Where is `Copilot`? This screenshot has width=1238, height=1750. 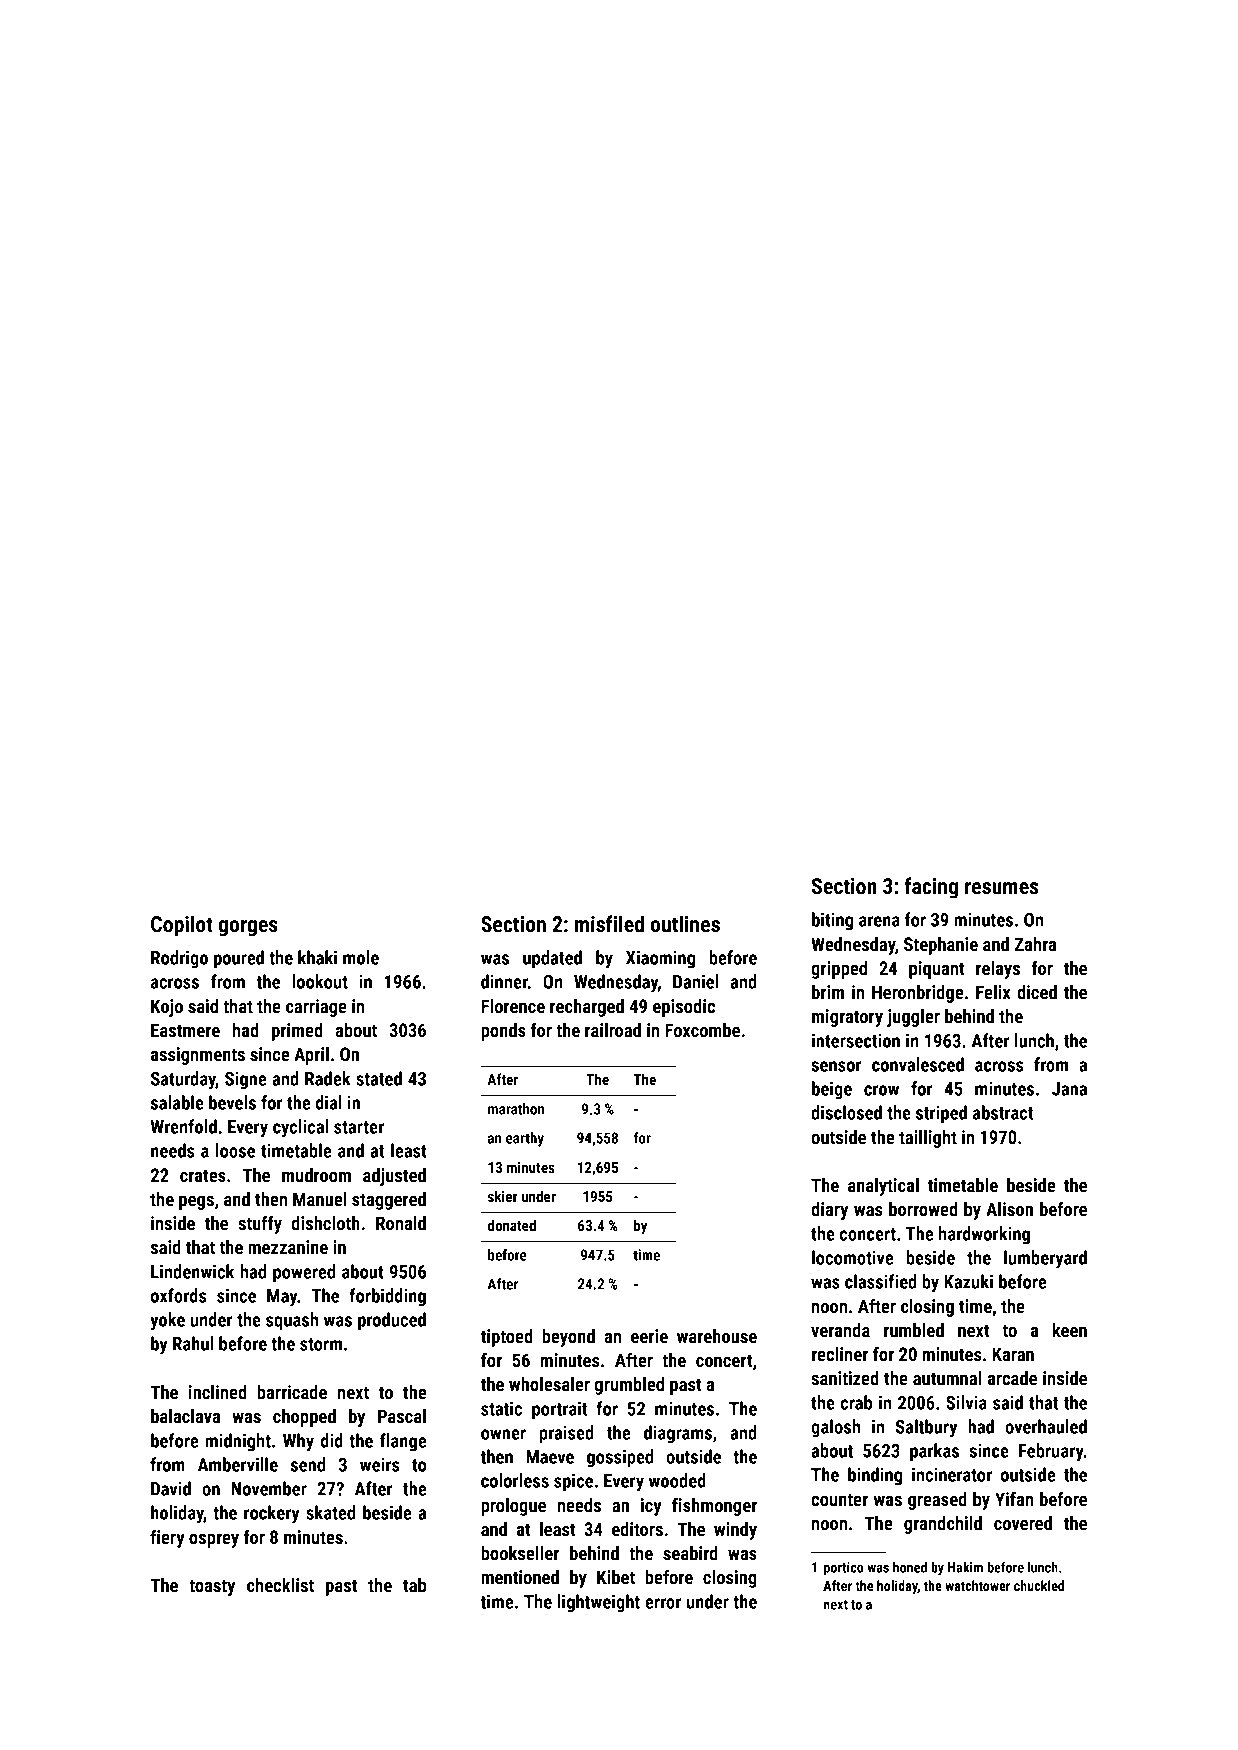
Copilot is located at coordinates (182, 926).
